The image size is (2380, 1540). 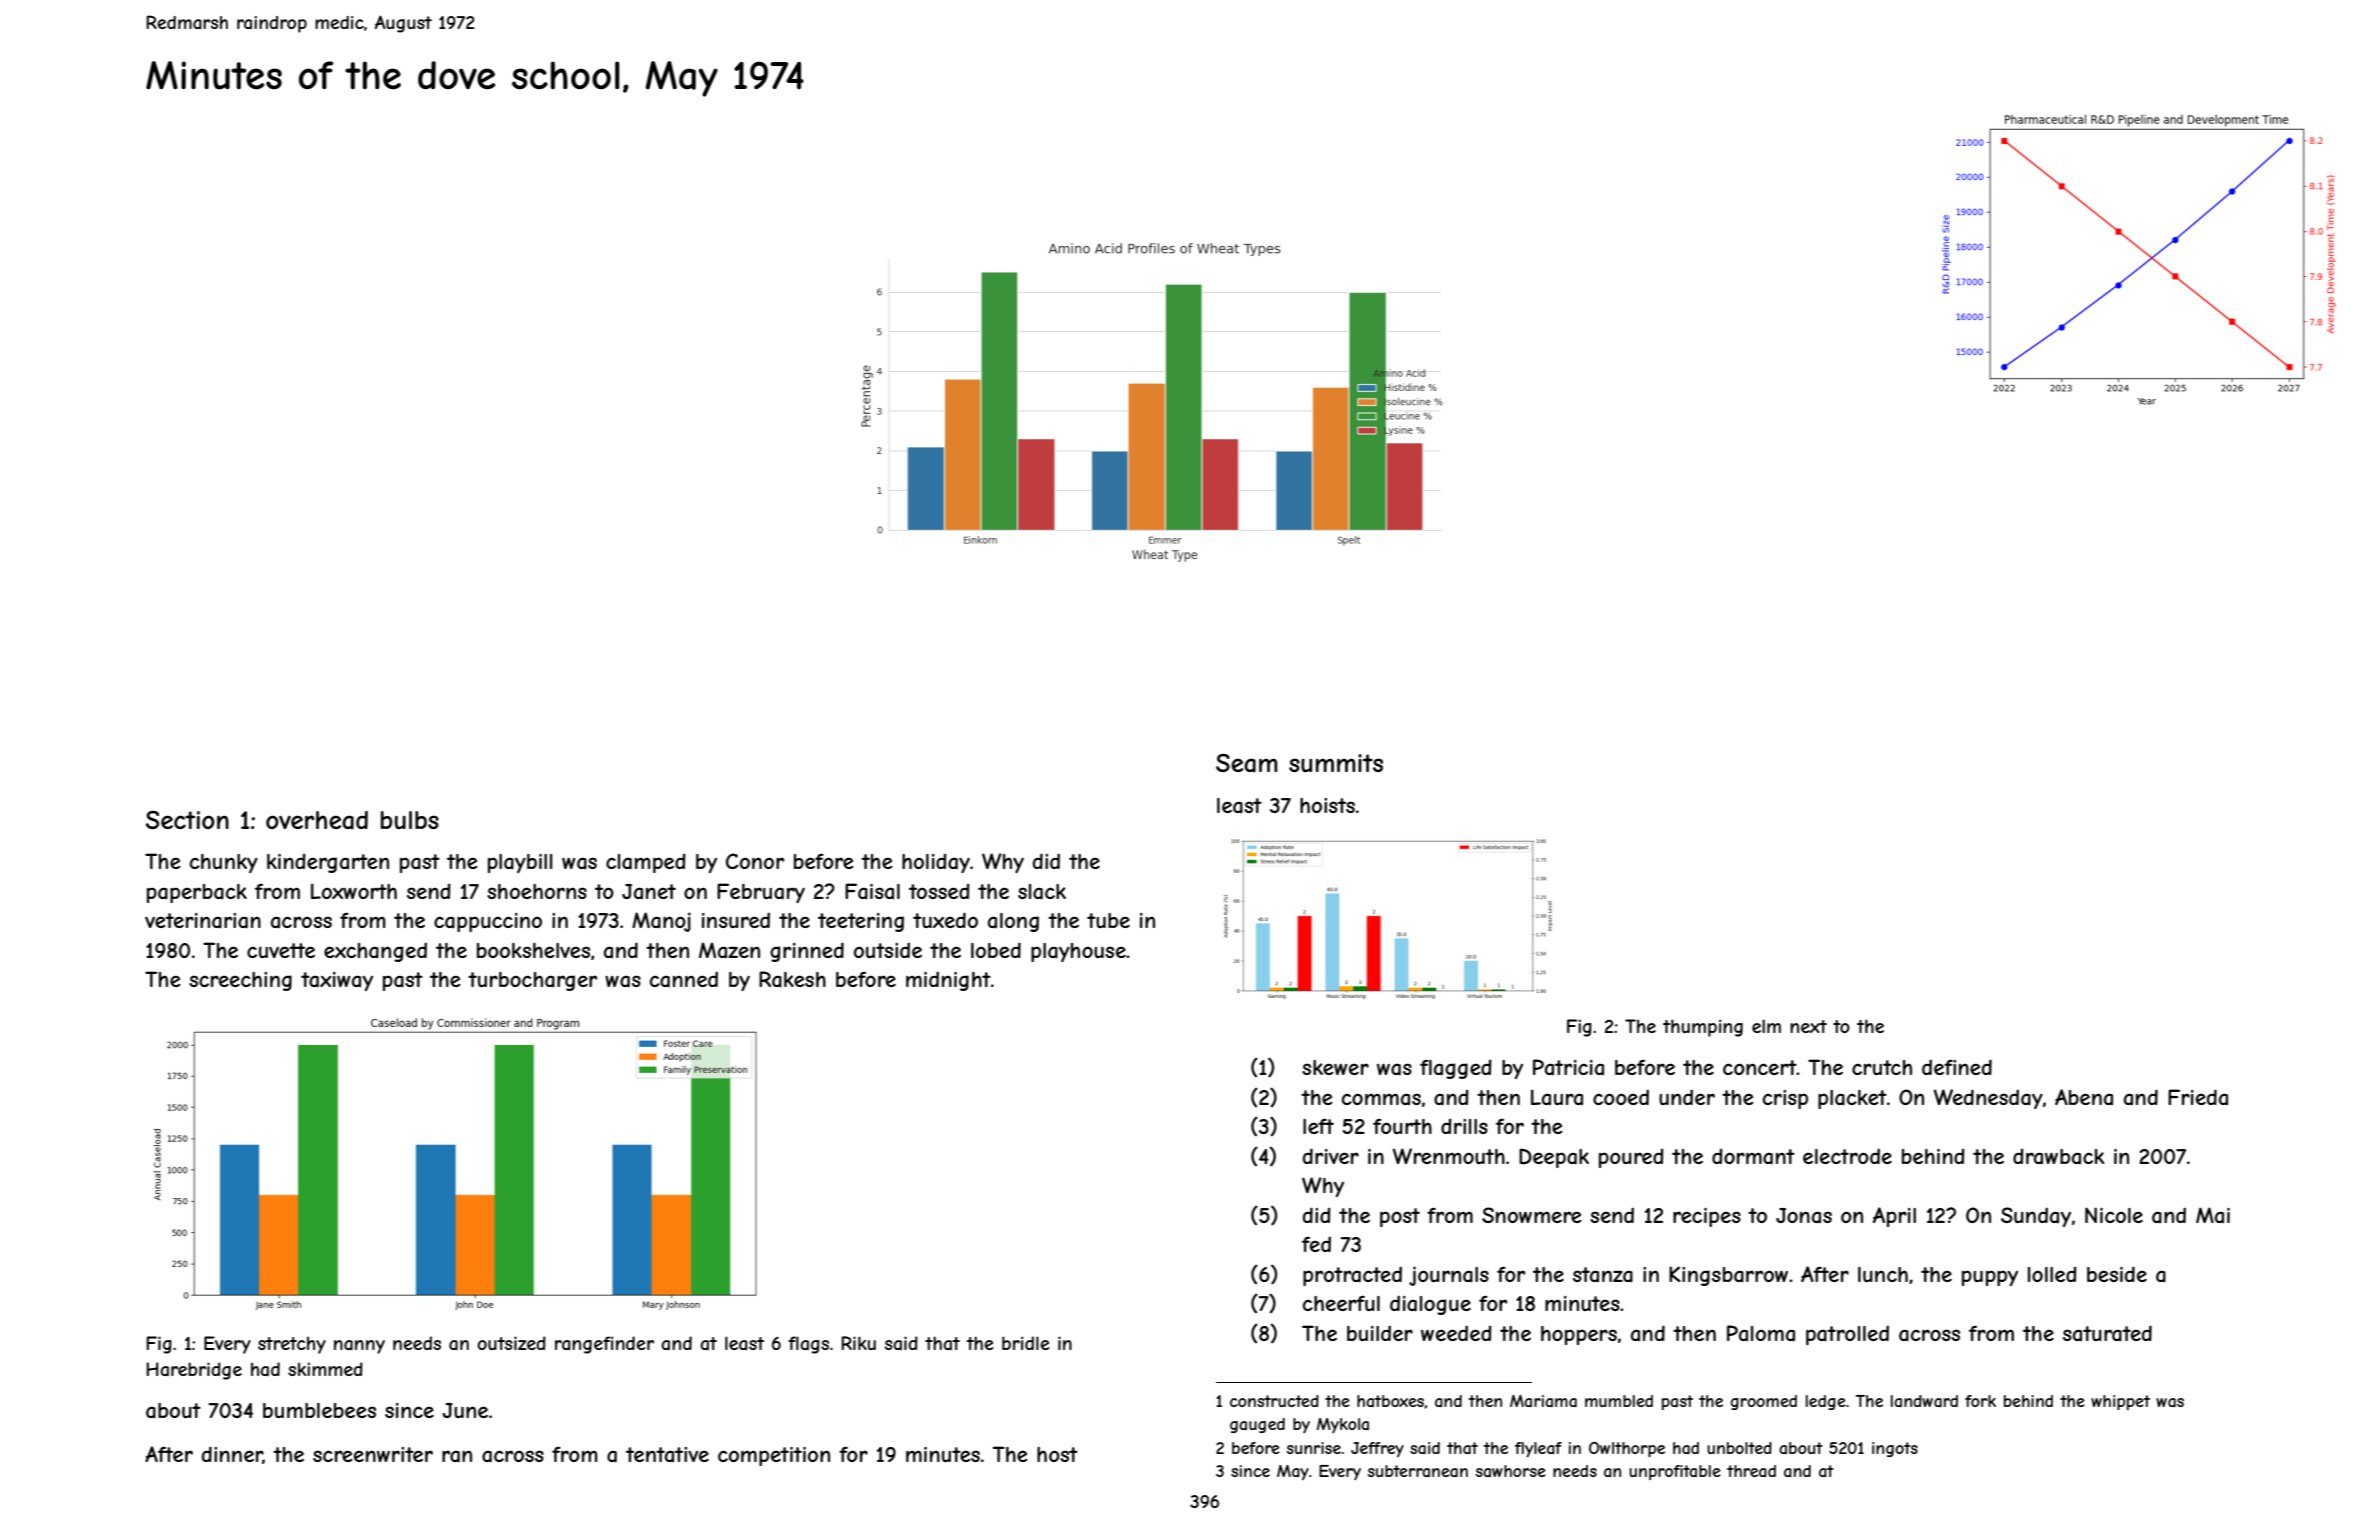 What do you see at coordinates (410, 820) in the screenshot?
I see `bulbs` at bounding box center [410, 820].
